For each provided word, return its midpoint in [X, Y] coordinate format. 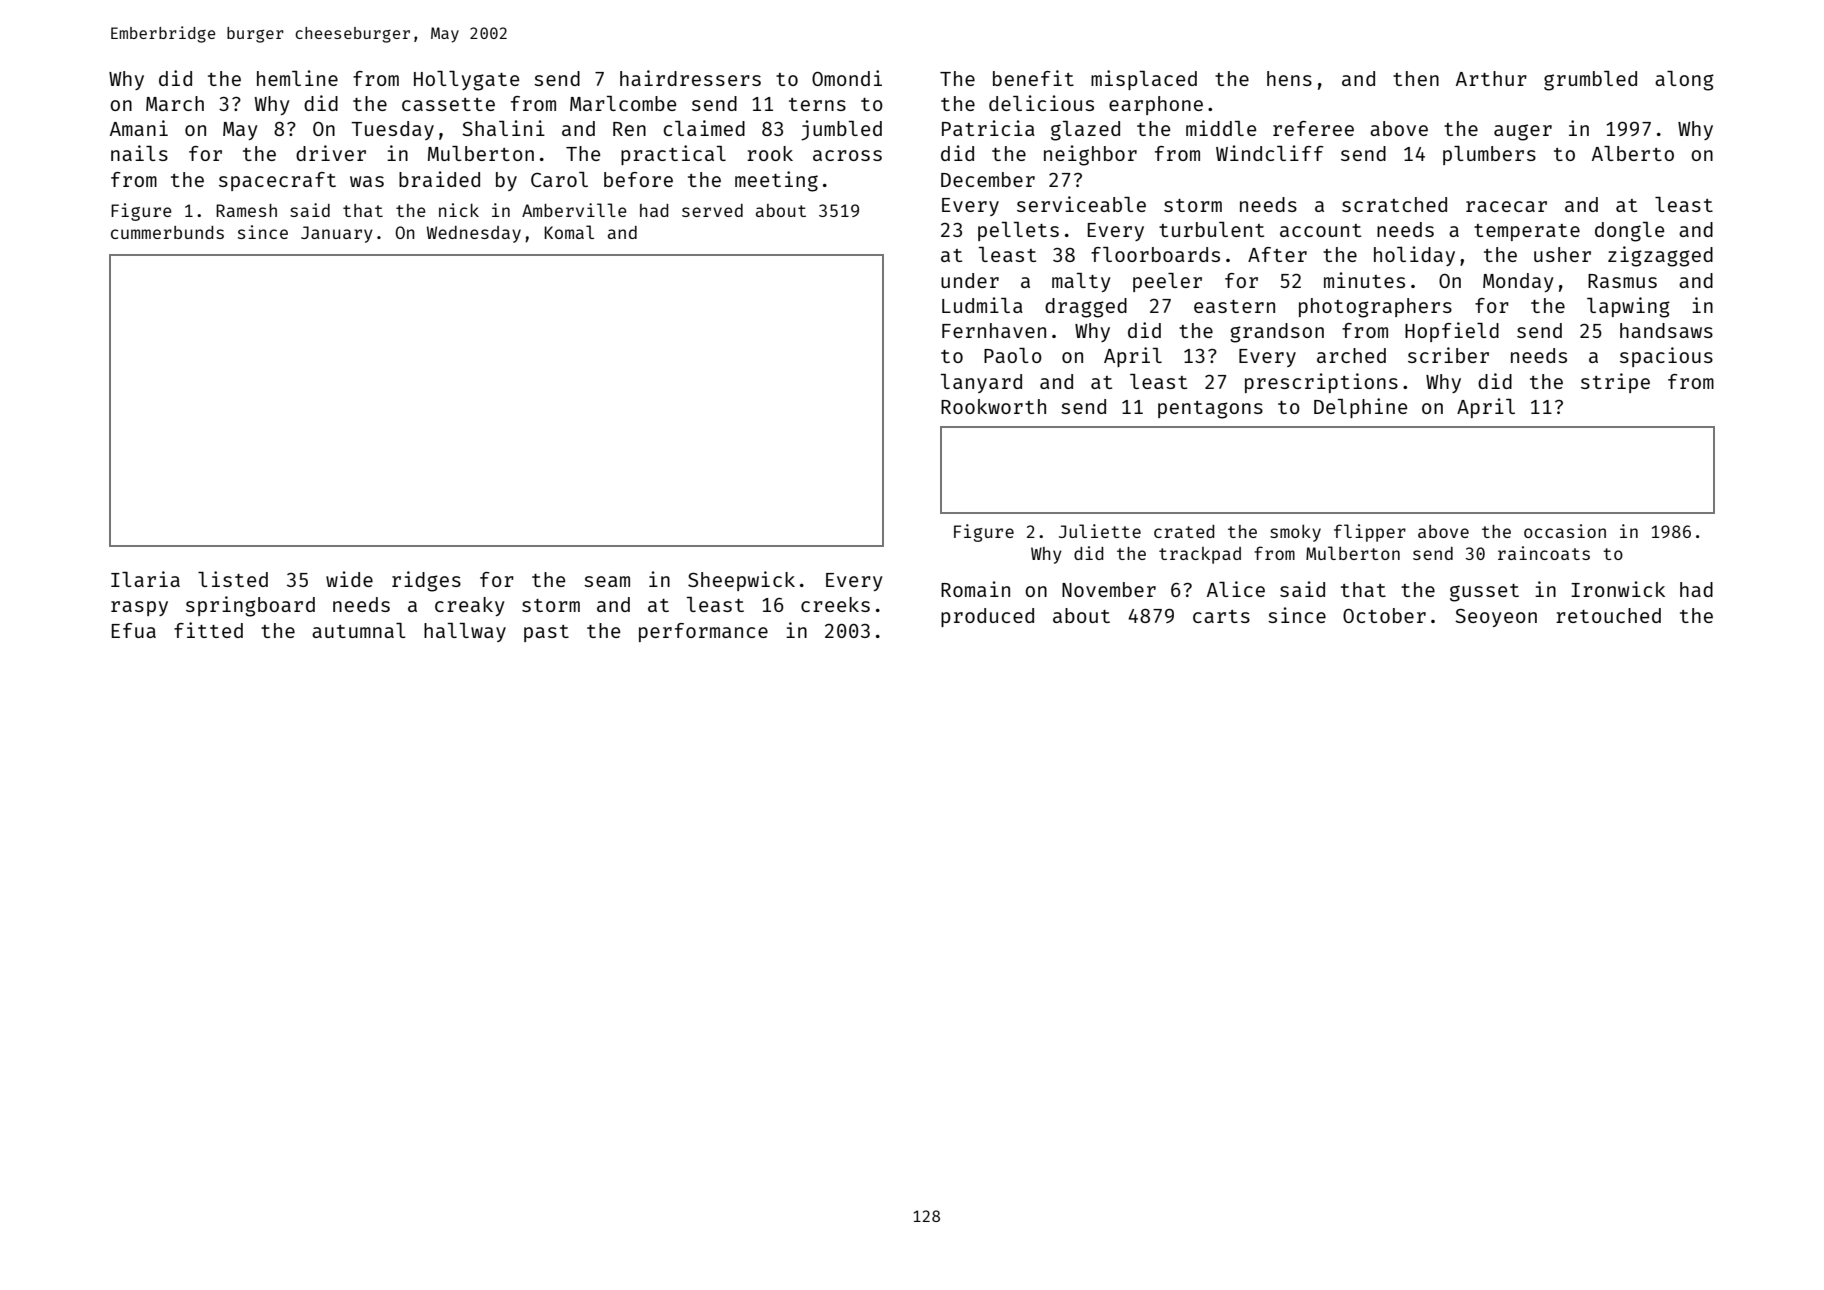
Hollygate [466, 81]
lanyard [981, 383]
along [1684, 81]
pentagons [1210, 410]
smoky [1295, 533]
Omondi [847, 78]
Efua [134, 630]
